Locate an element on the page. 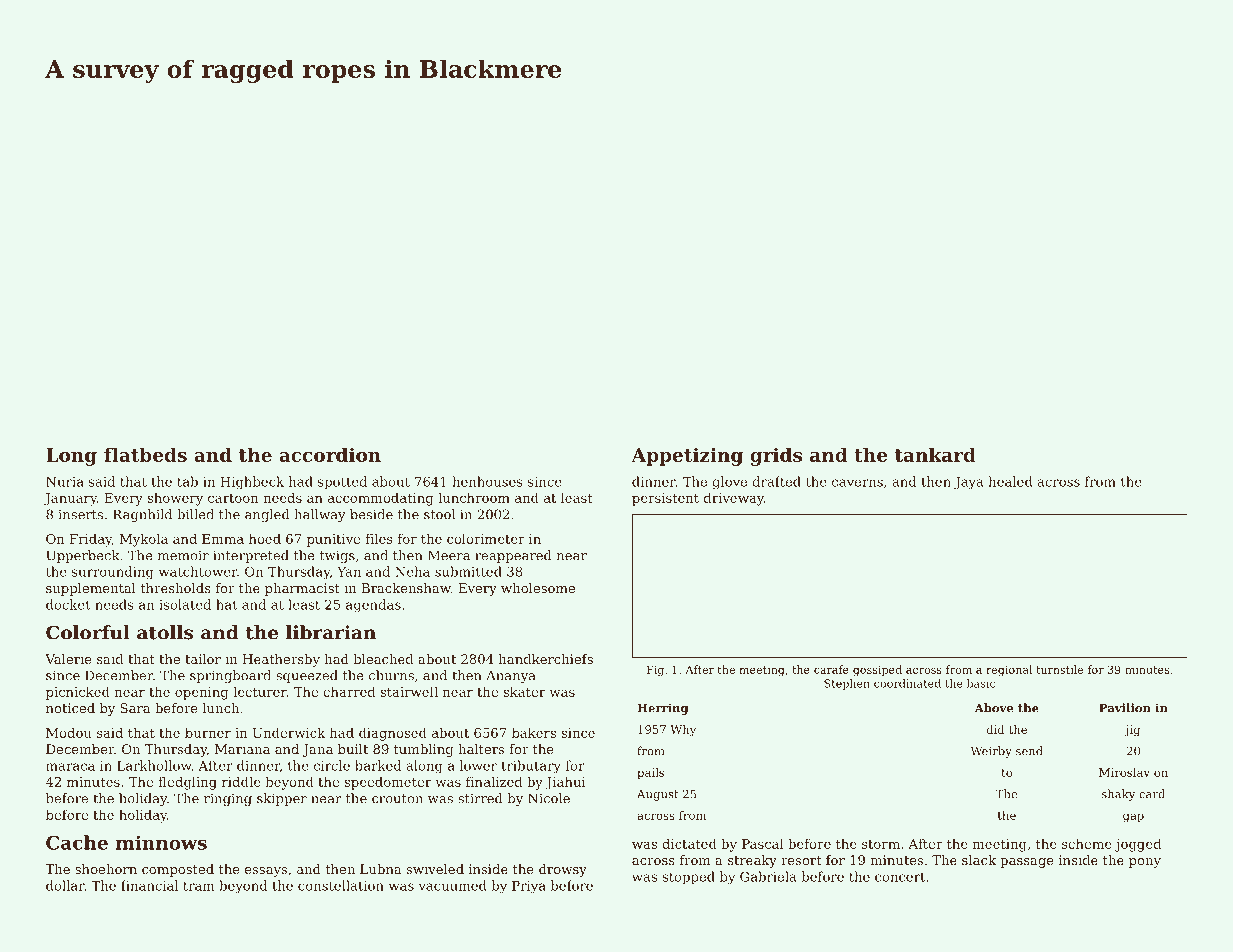  Herring is located at coordinates (663, 709).
